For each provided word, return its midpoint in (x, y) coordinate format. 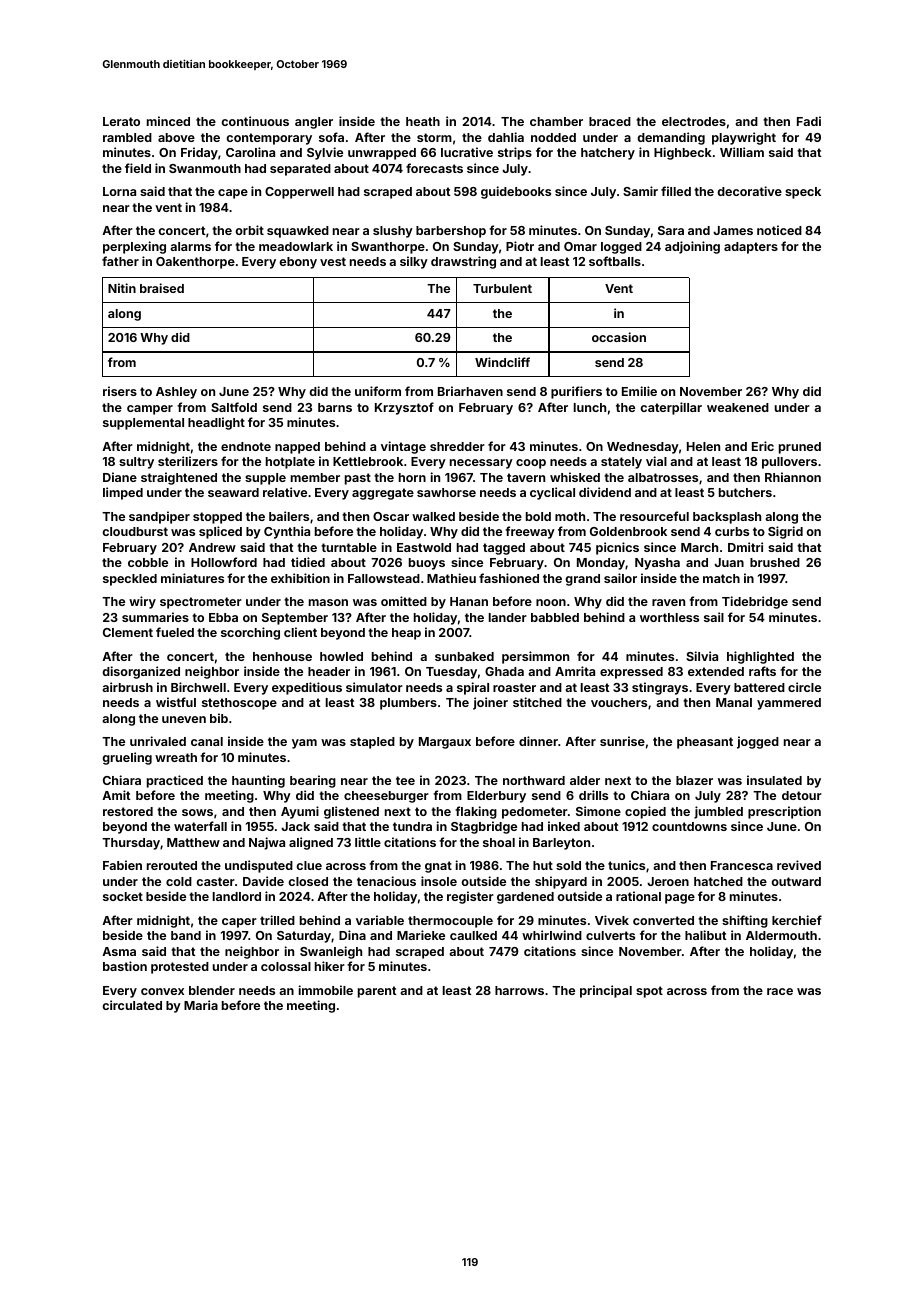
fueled (175, 632)
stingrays (660, 688)
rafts (762, 671)
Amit (116, 795)
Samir (640, 191)
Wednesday (643, 448)
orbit (249, 230)
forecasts (434, 168)
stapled (372, 743)
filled (676, 191)
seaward (233, 492)
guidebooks (516, 192)
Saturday (304, 937)
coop (531, 464)
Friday (199, 153)
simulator (374, 687)
